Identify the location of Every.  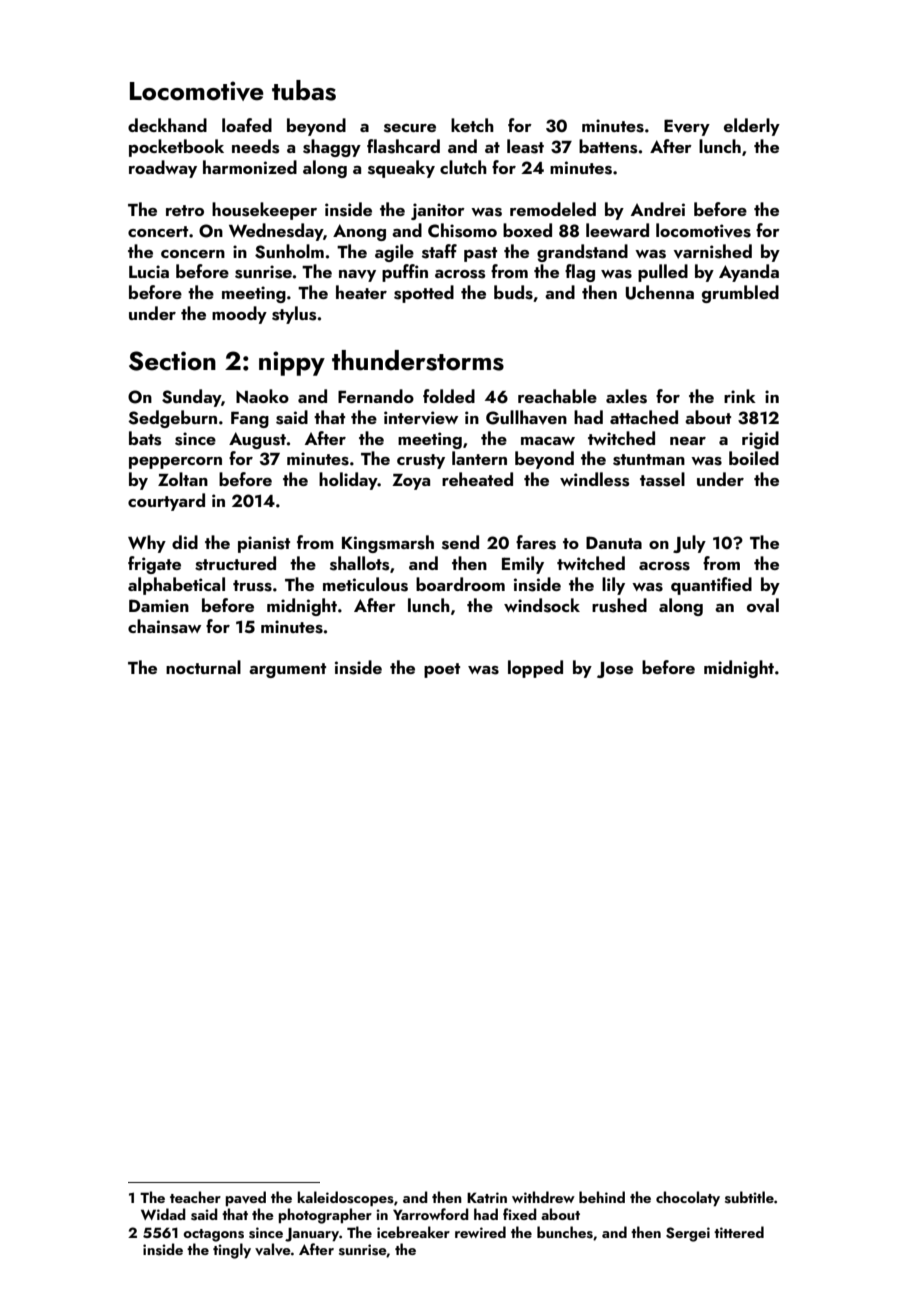
(687, 127).
